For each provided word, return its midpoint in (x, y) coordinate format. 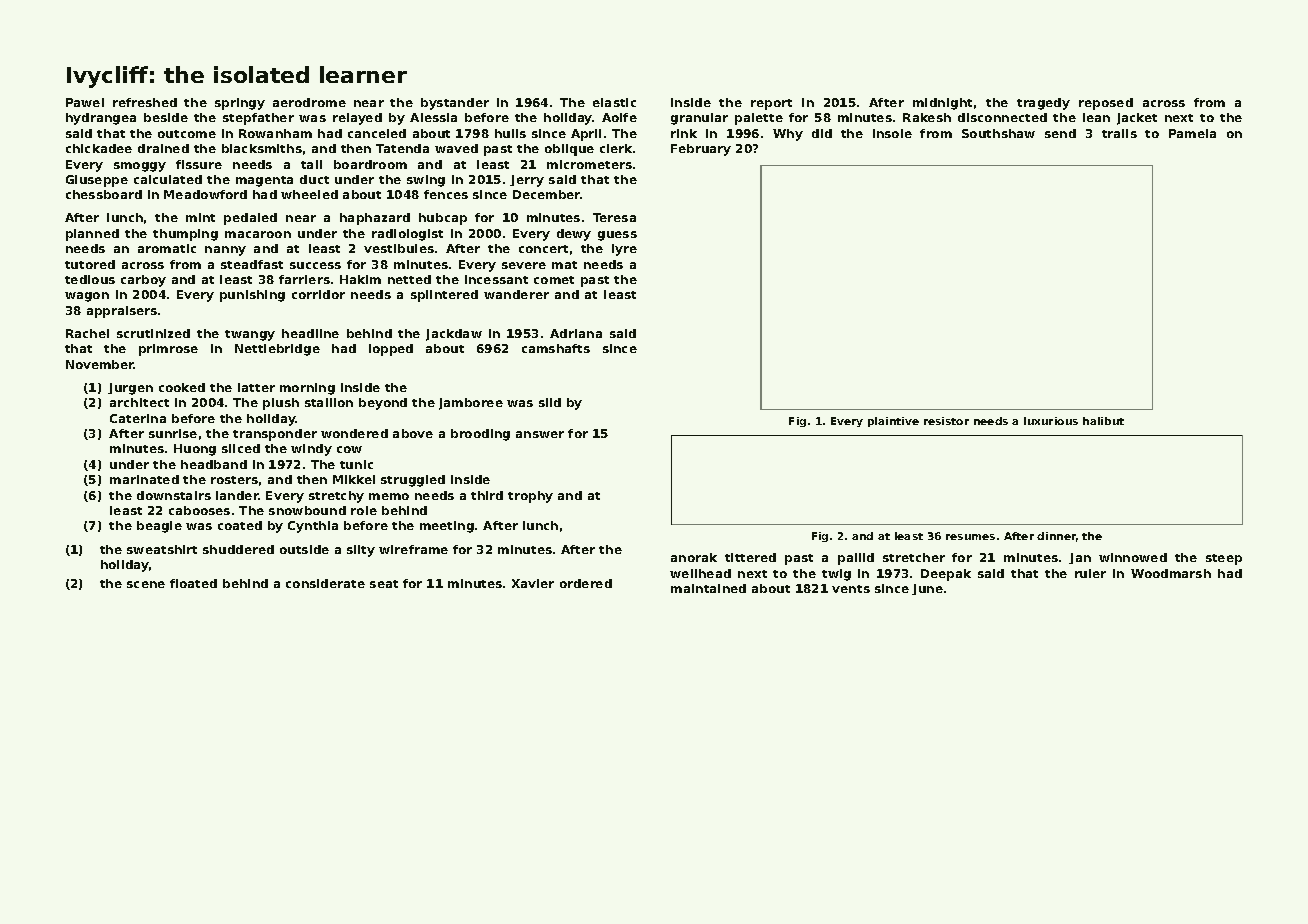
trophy (530, 497)
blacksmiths (262, 148)
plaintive (893, 422)
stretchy (336, 497)
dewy (574, 235)
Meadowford (205, 194)
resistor (946, 421)
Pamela (1192, 133)
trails (1119, 133)
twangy (250, 335)
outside (304, 549)
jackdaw (454, 335)
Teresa (614, 217)
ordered (586, 583)
